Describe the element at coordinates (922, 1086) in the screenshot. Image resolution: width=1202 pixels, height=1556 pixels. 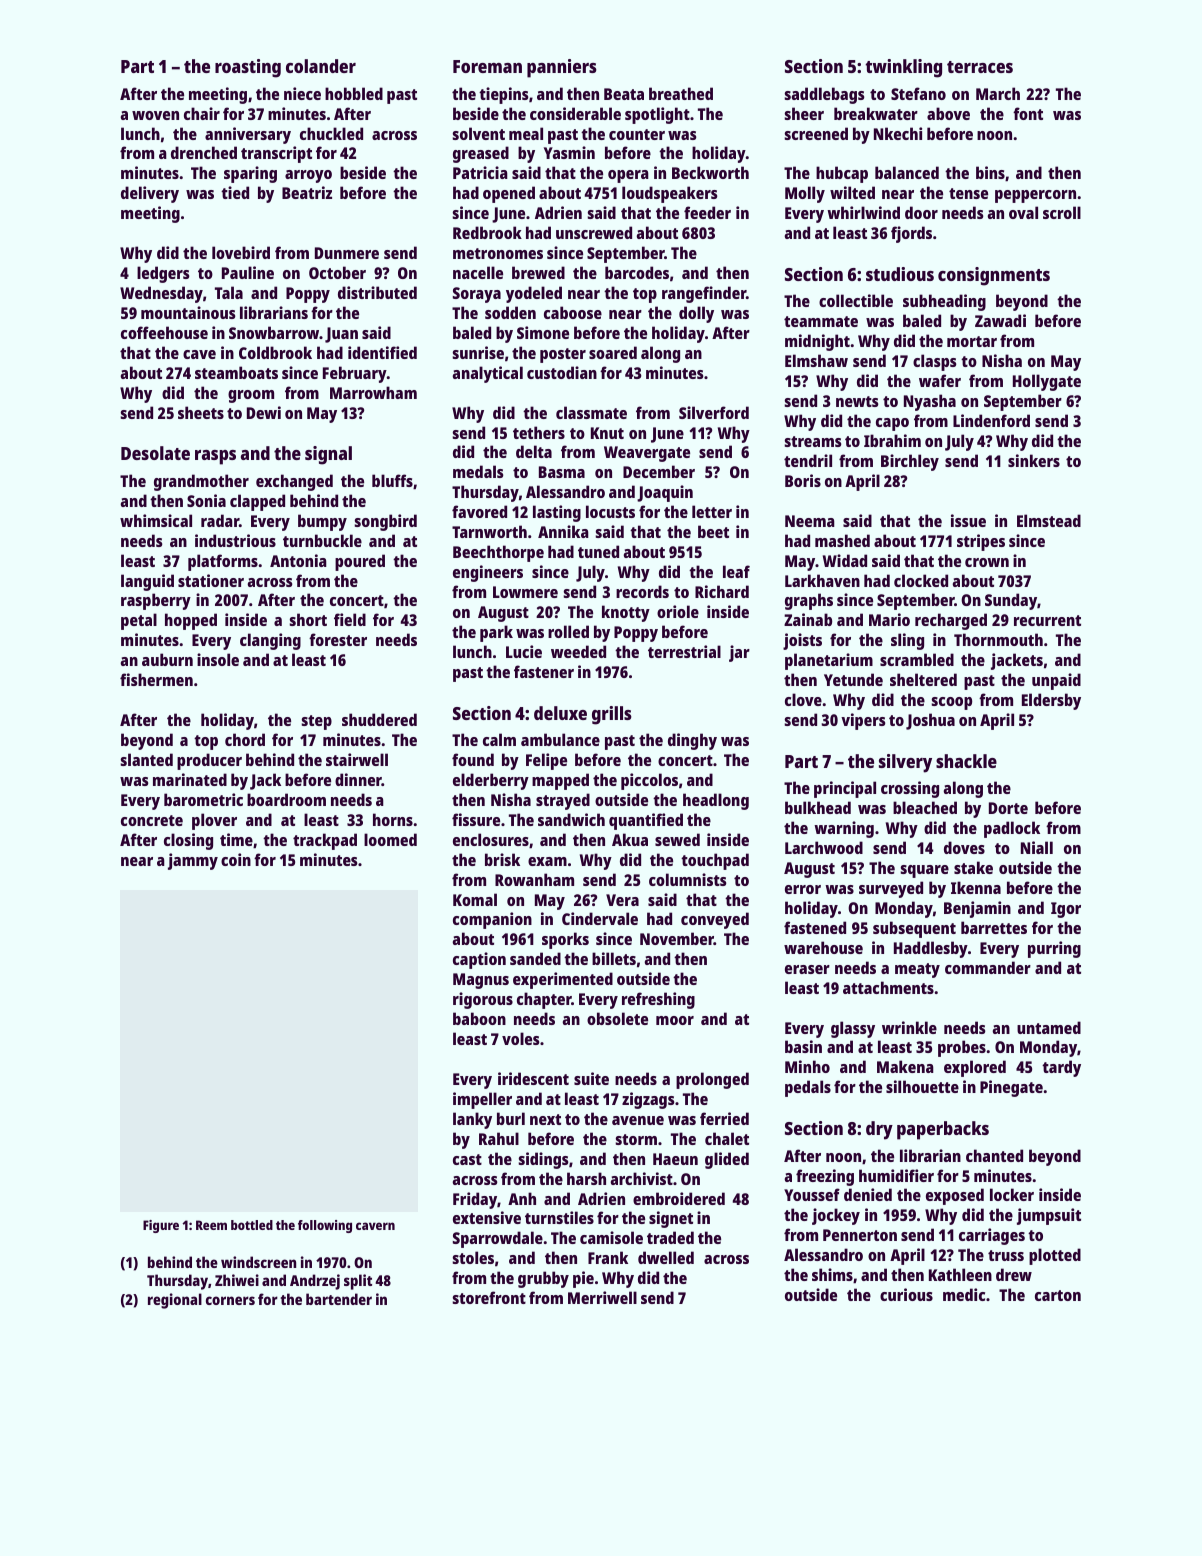
I see `silhouette` at that location.
